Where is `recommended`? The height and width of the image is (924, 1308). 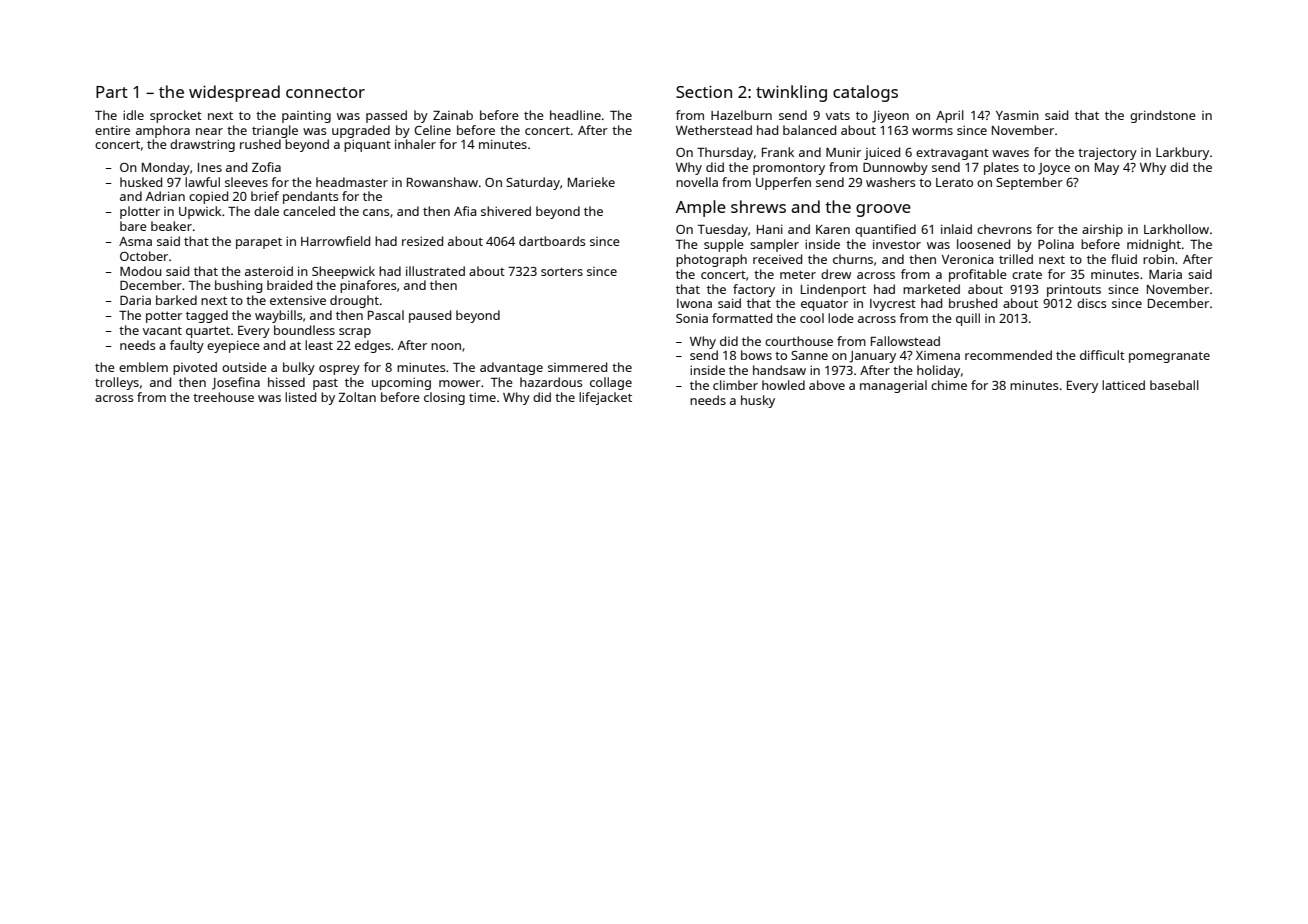
recommended is located at coordinates (1008, 355).
